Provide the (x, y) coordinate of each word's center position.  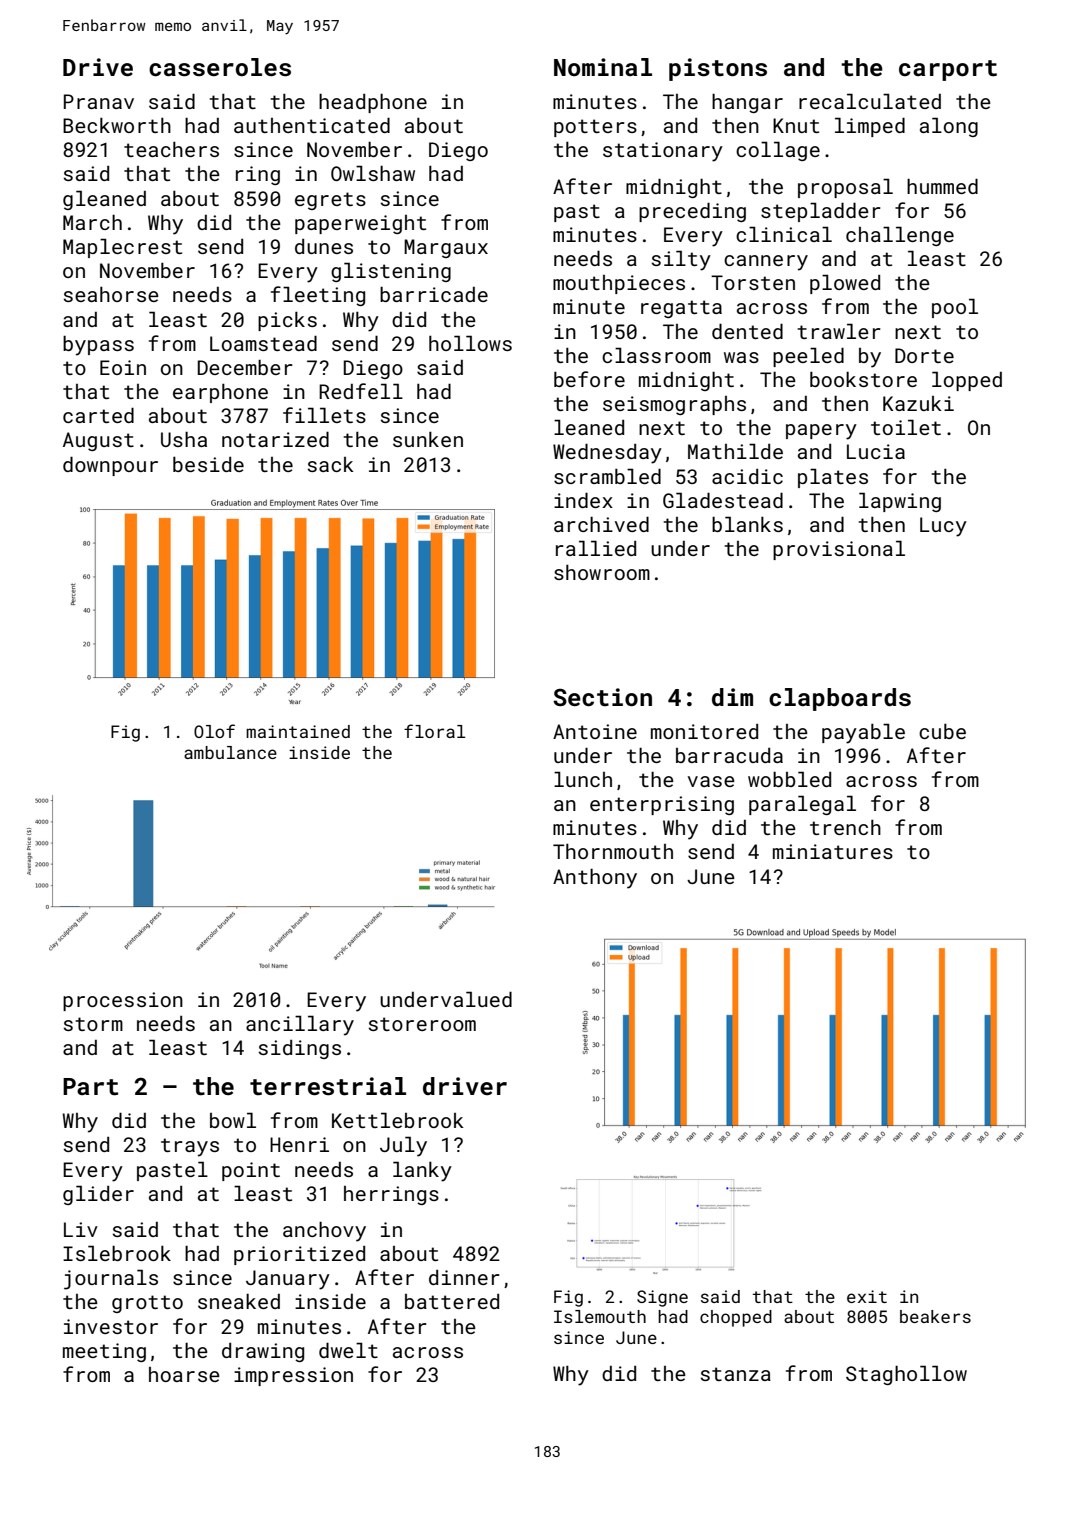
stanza (736, 1374)
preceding (692, 212)
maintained (298, 731)
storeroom (422, 1024)
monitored (704, 731)
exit (867, 1296)
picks (287, 321)
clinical (784, 234)
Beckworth (117, 125)
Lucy (943, 527)
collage (778, 151)
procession (123, 1001)
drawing (263, 1352)
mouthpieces (619, 284)
